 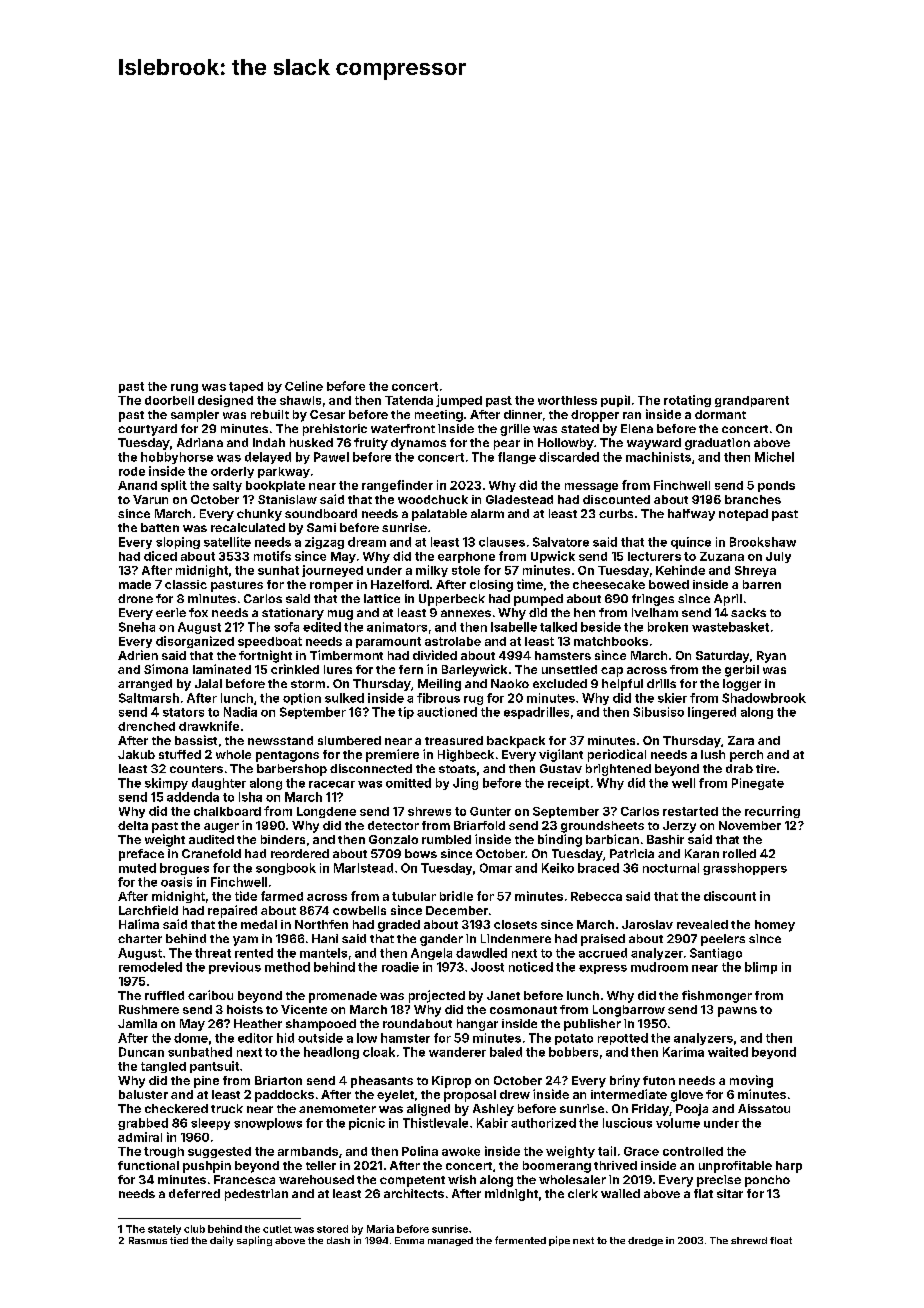 What do you see at coordinates (751, 1081) in the screenshot?
I see `moving` at bounding box center [751, 1081].
